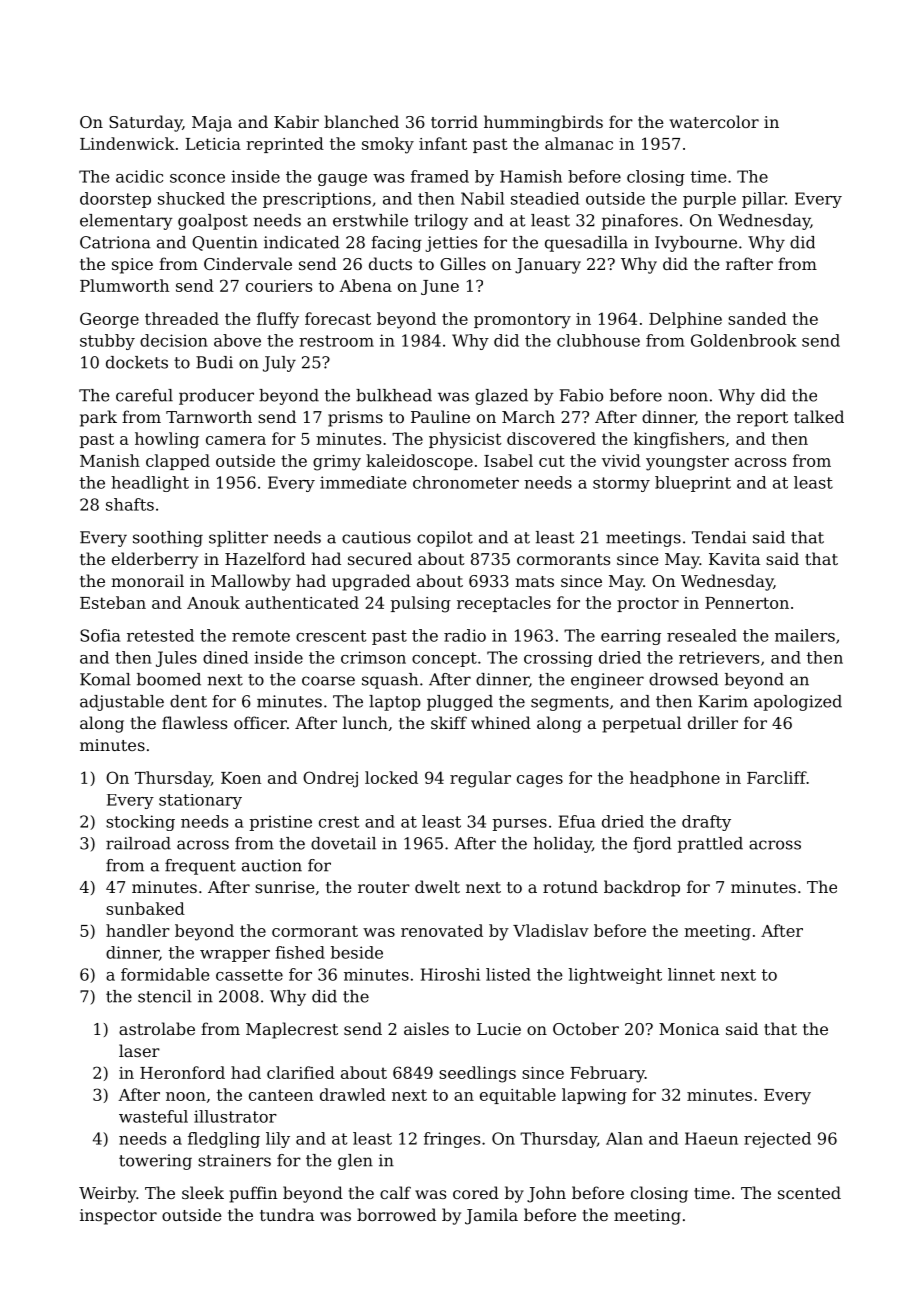  What do you see at coordinates (396, 1214) in the document?
I see `borrowed` at bounding box center [396, 1214].
